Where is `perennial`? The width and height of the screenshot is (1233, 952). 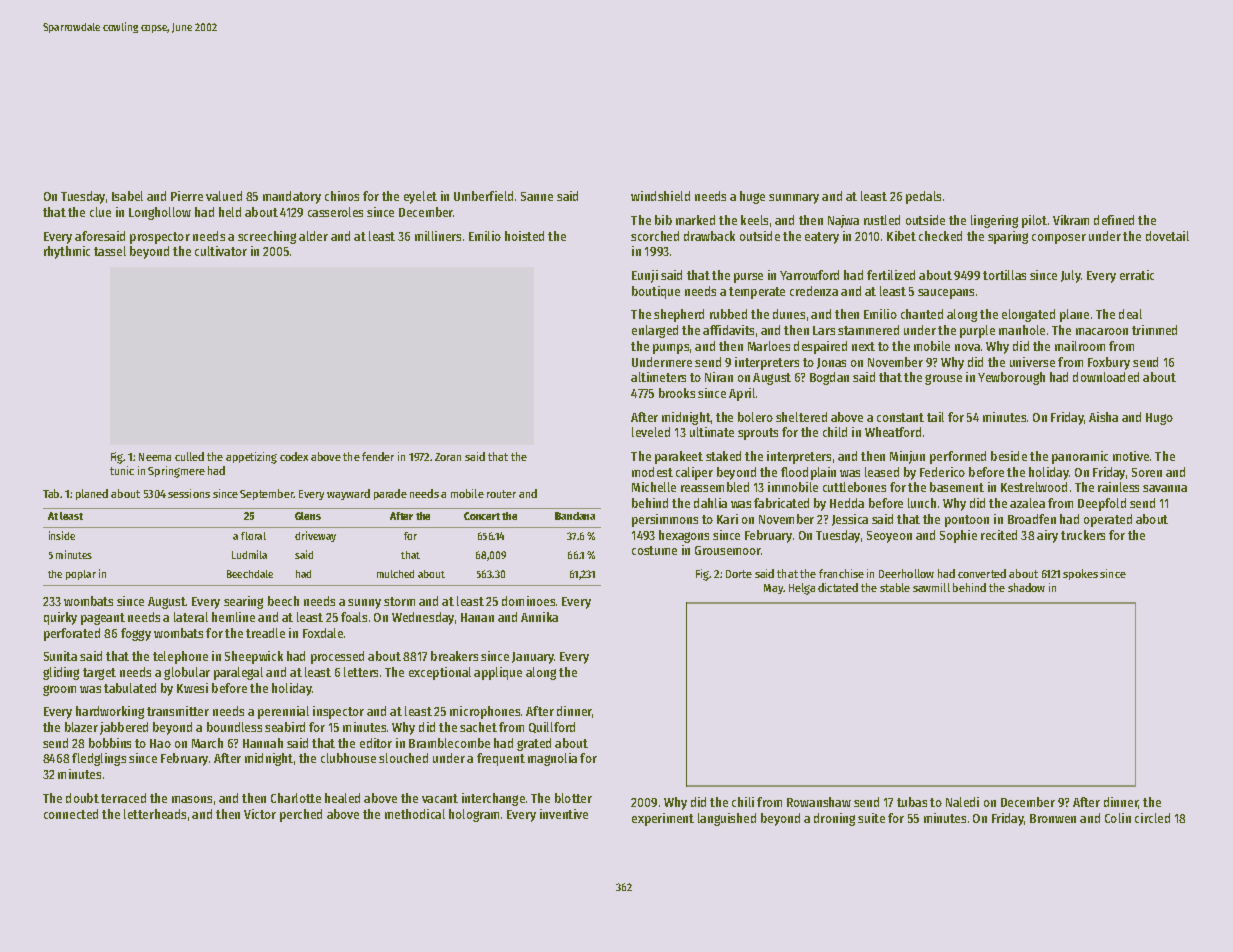
perennial is located at coordinates (283, 712).
